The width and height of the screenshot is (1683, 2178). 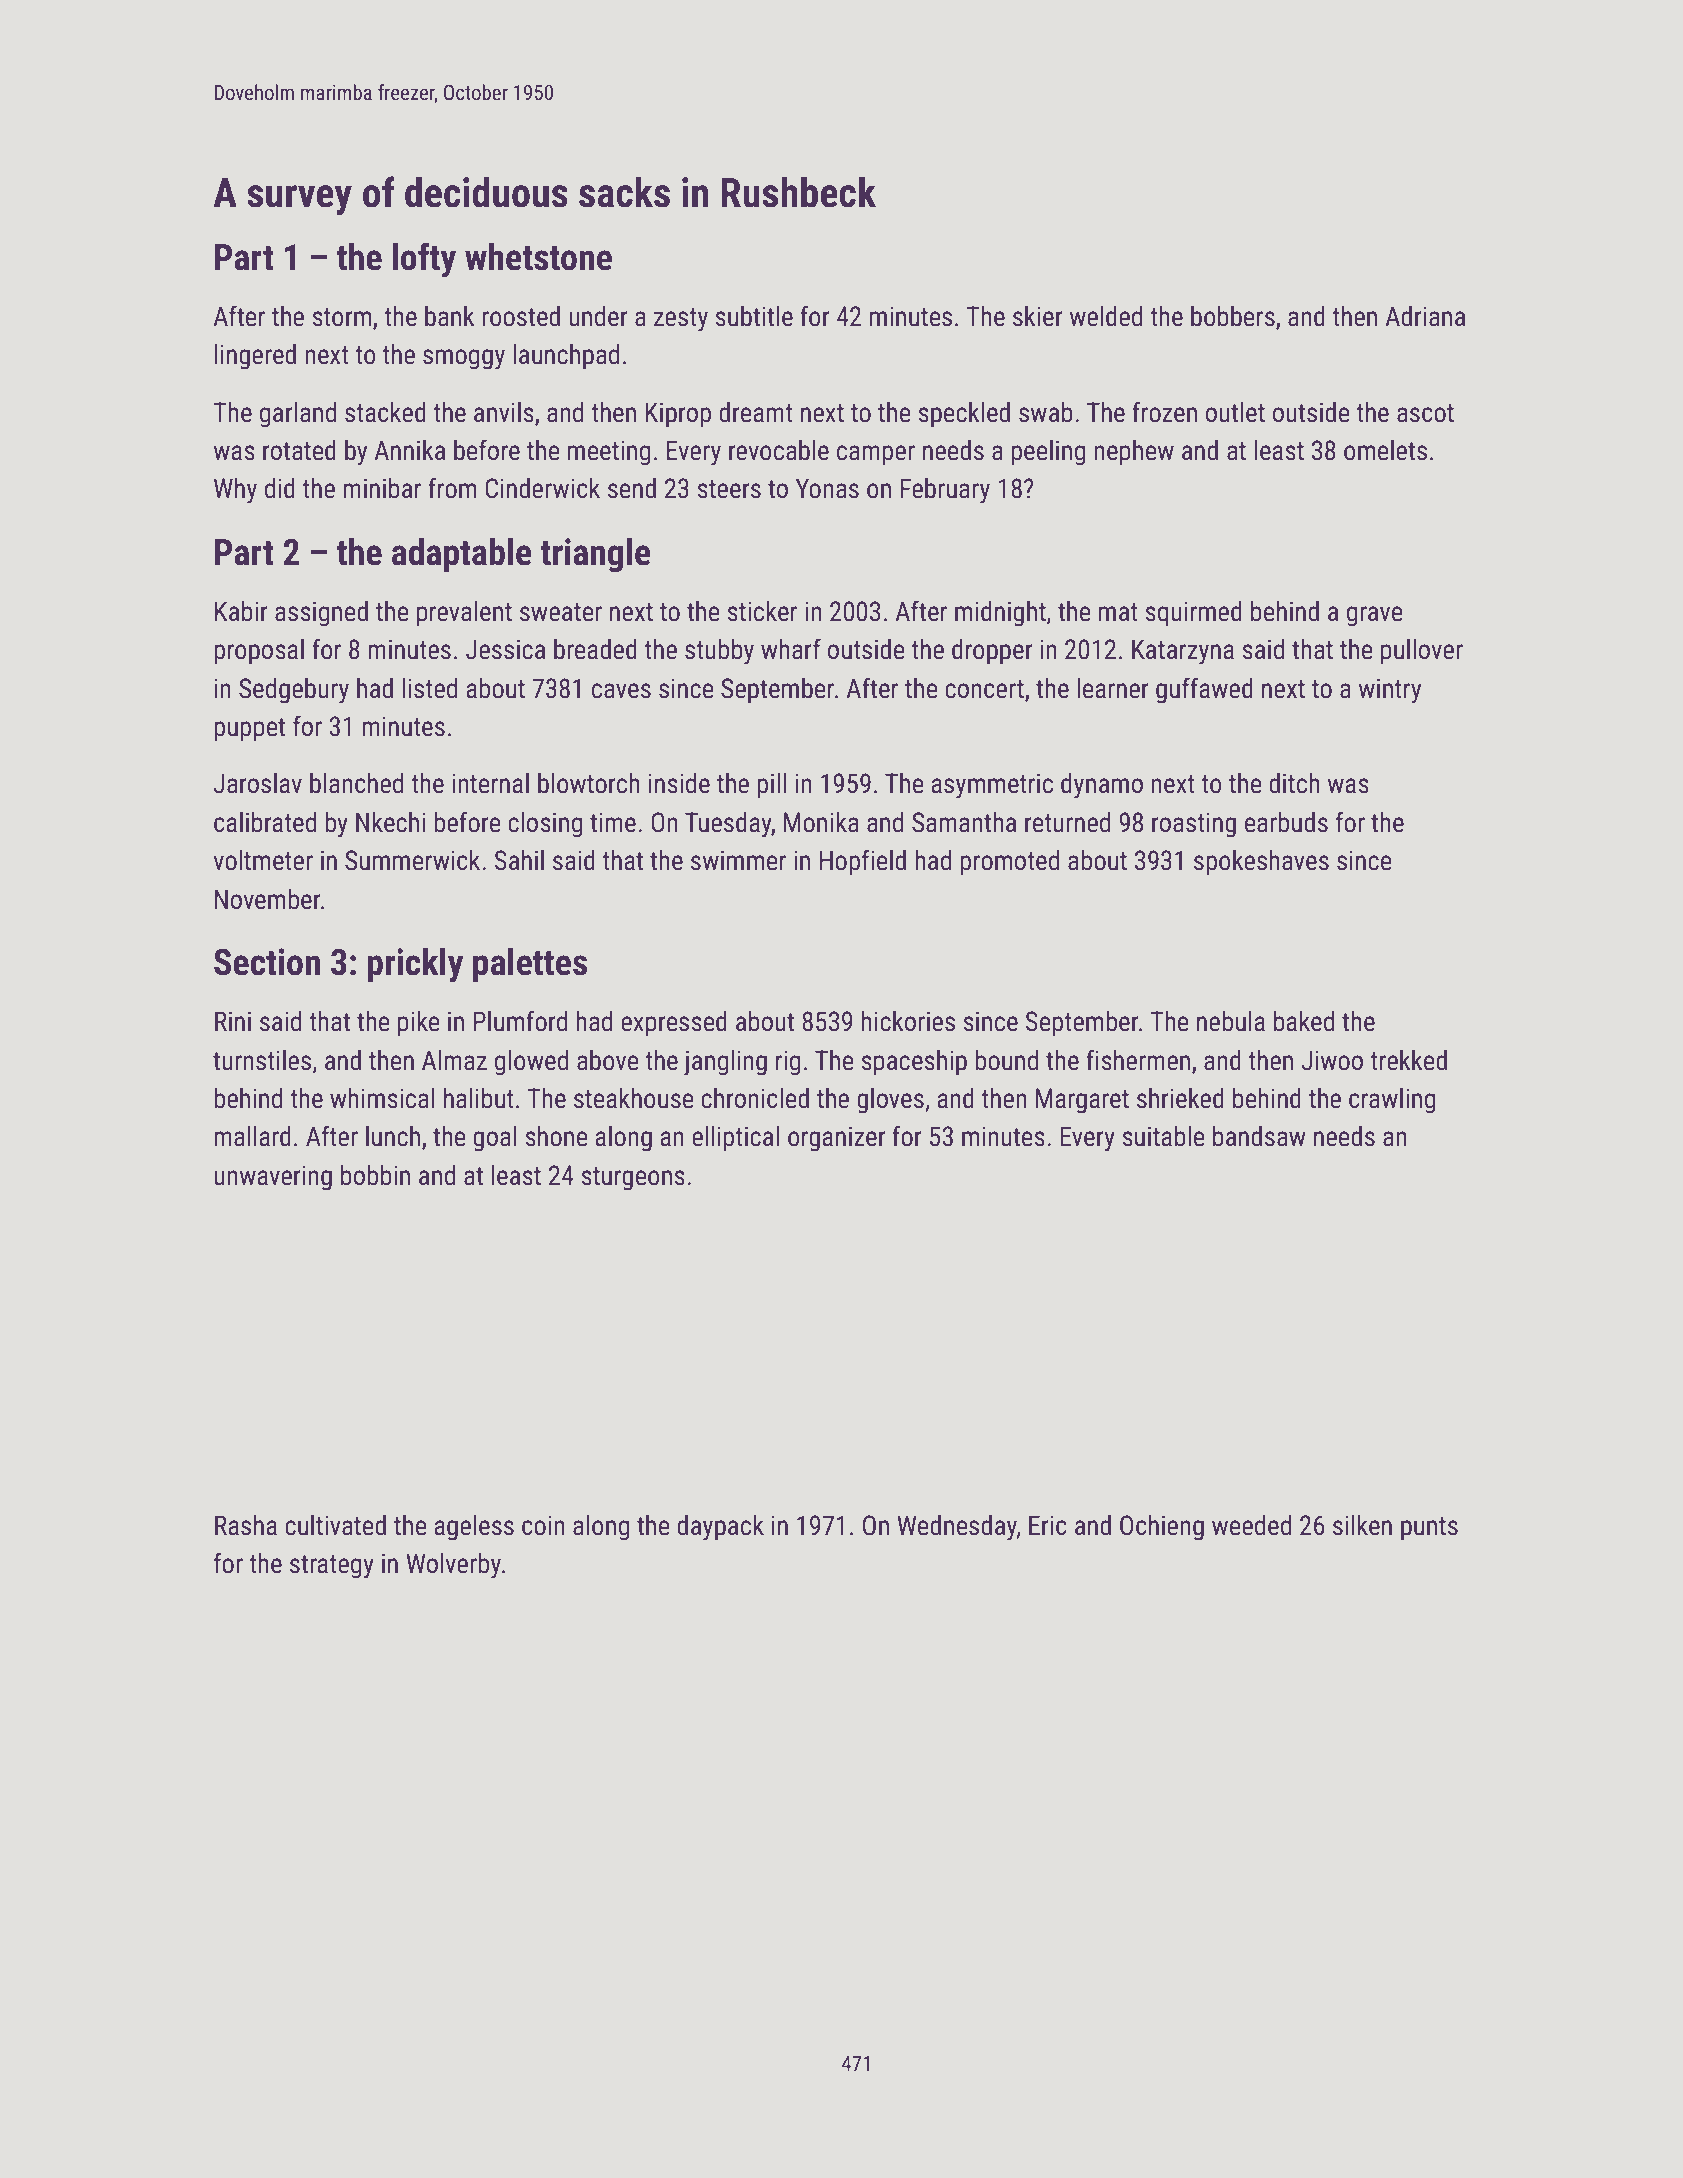 I want to click on bandsaw, so click(x=1259, y=1136).
